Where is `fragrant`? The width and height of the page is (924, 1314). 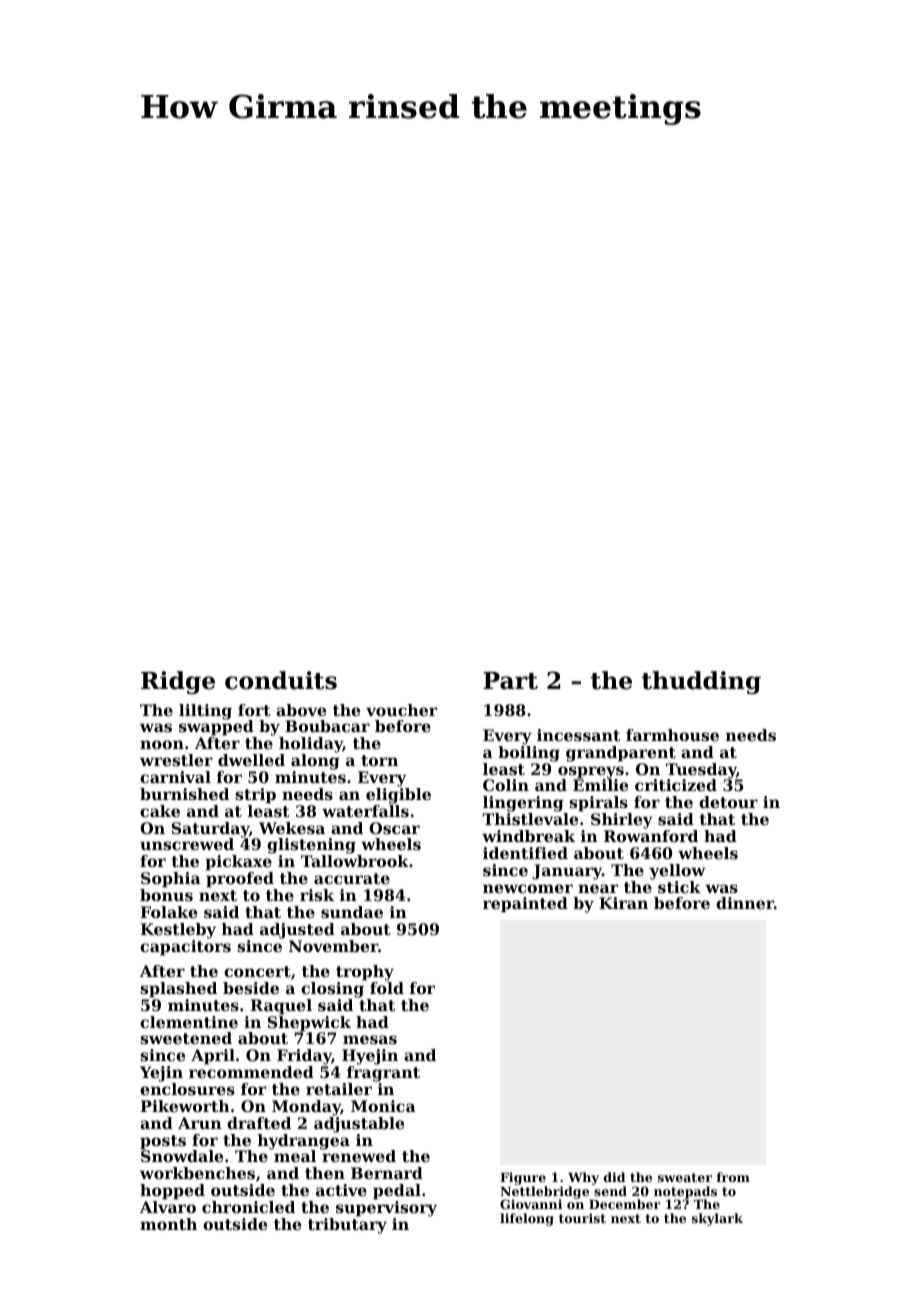
fragrant is located at coordinates (383, 1074).
